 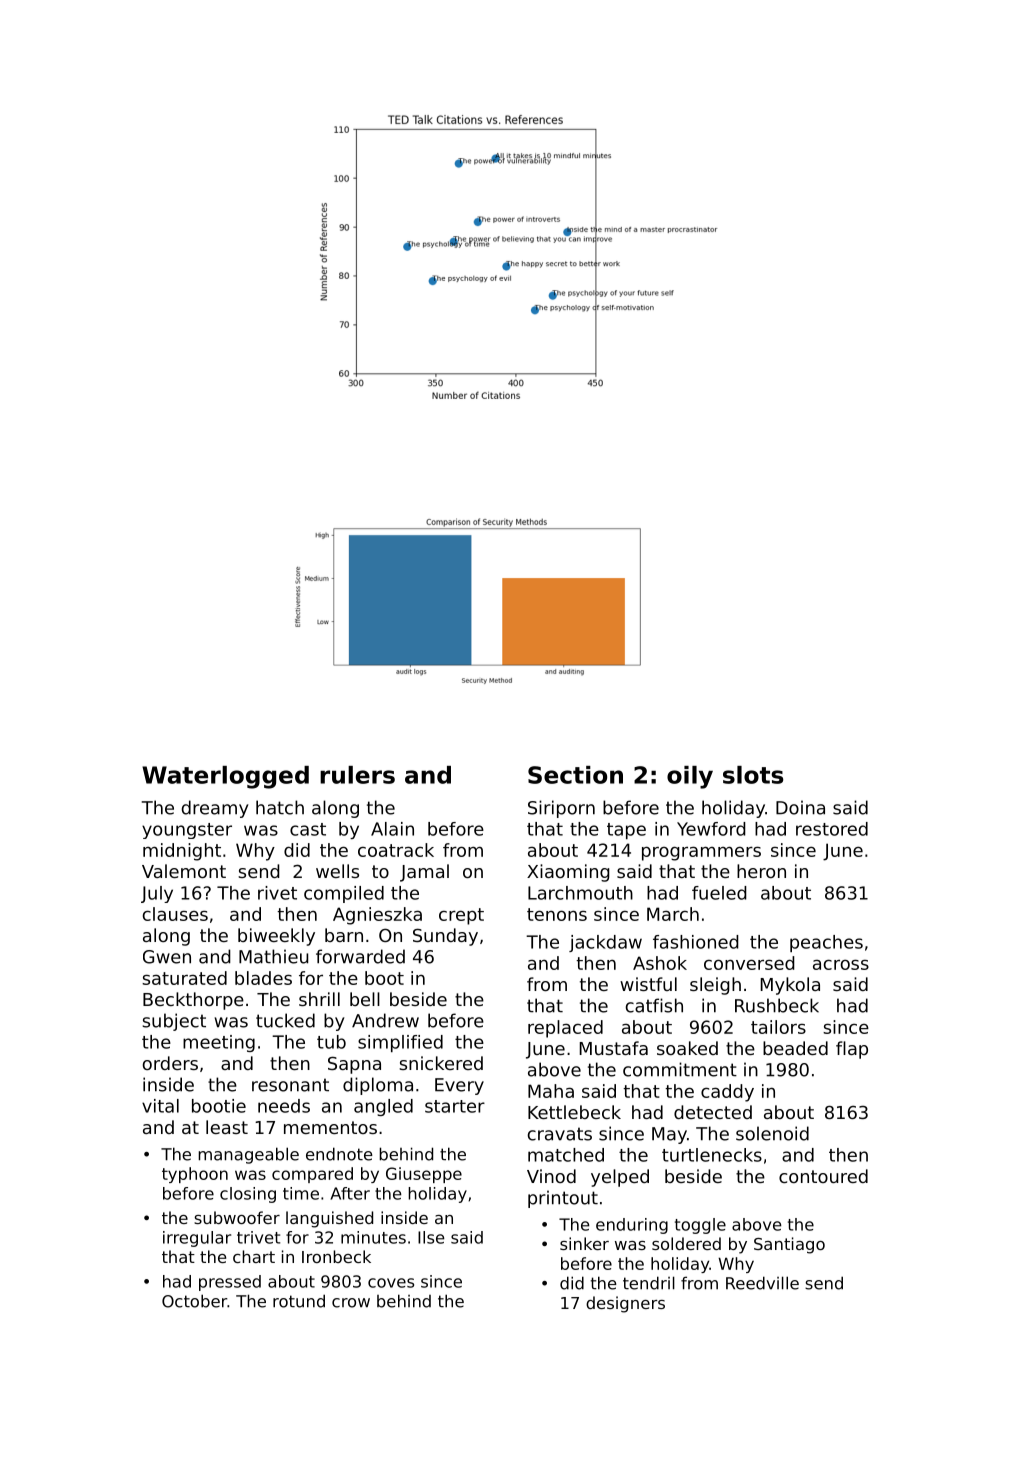 What do you see at coordinates (195, 1175) in the image?
I see `typhoon` at bounding box center [195, 1175].
